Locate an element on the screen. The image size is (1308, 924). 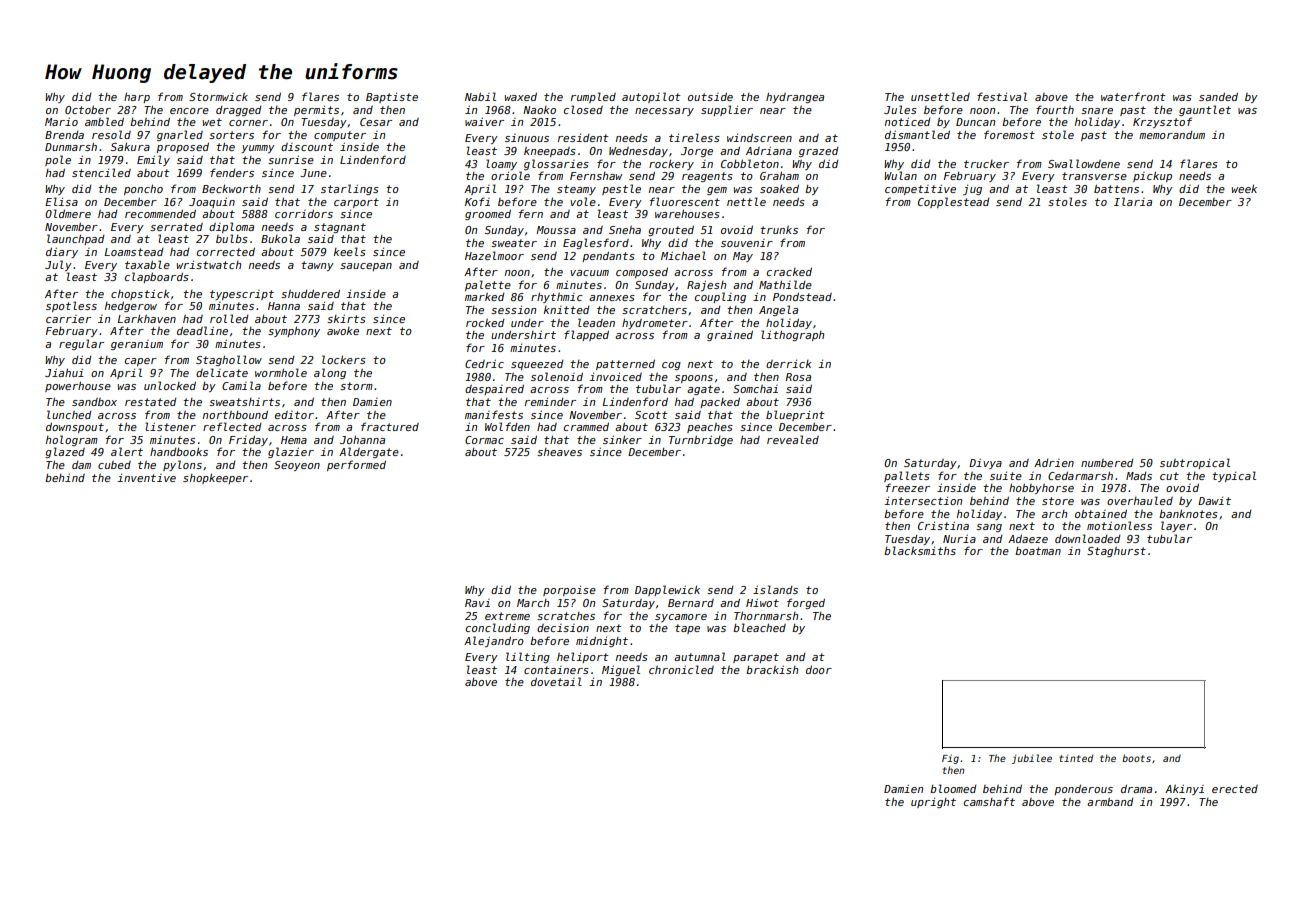
Cobbleton is located at coordinates (750, 163).
